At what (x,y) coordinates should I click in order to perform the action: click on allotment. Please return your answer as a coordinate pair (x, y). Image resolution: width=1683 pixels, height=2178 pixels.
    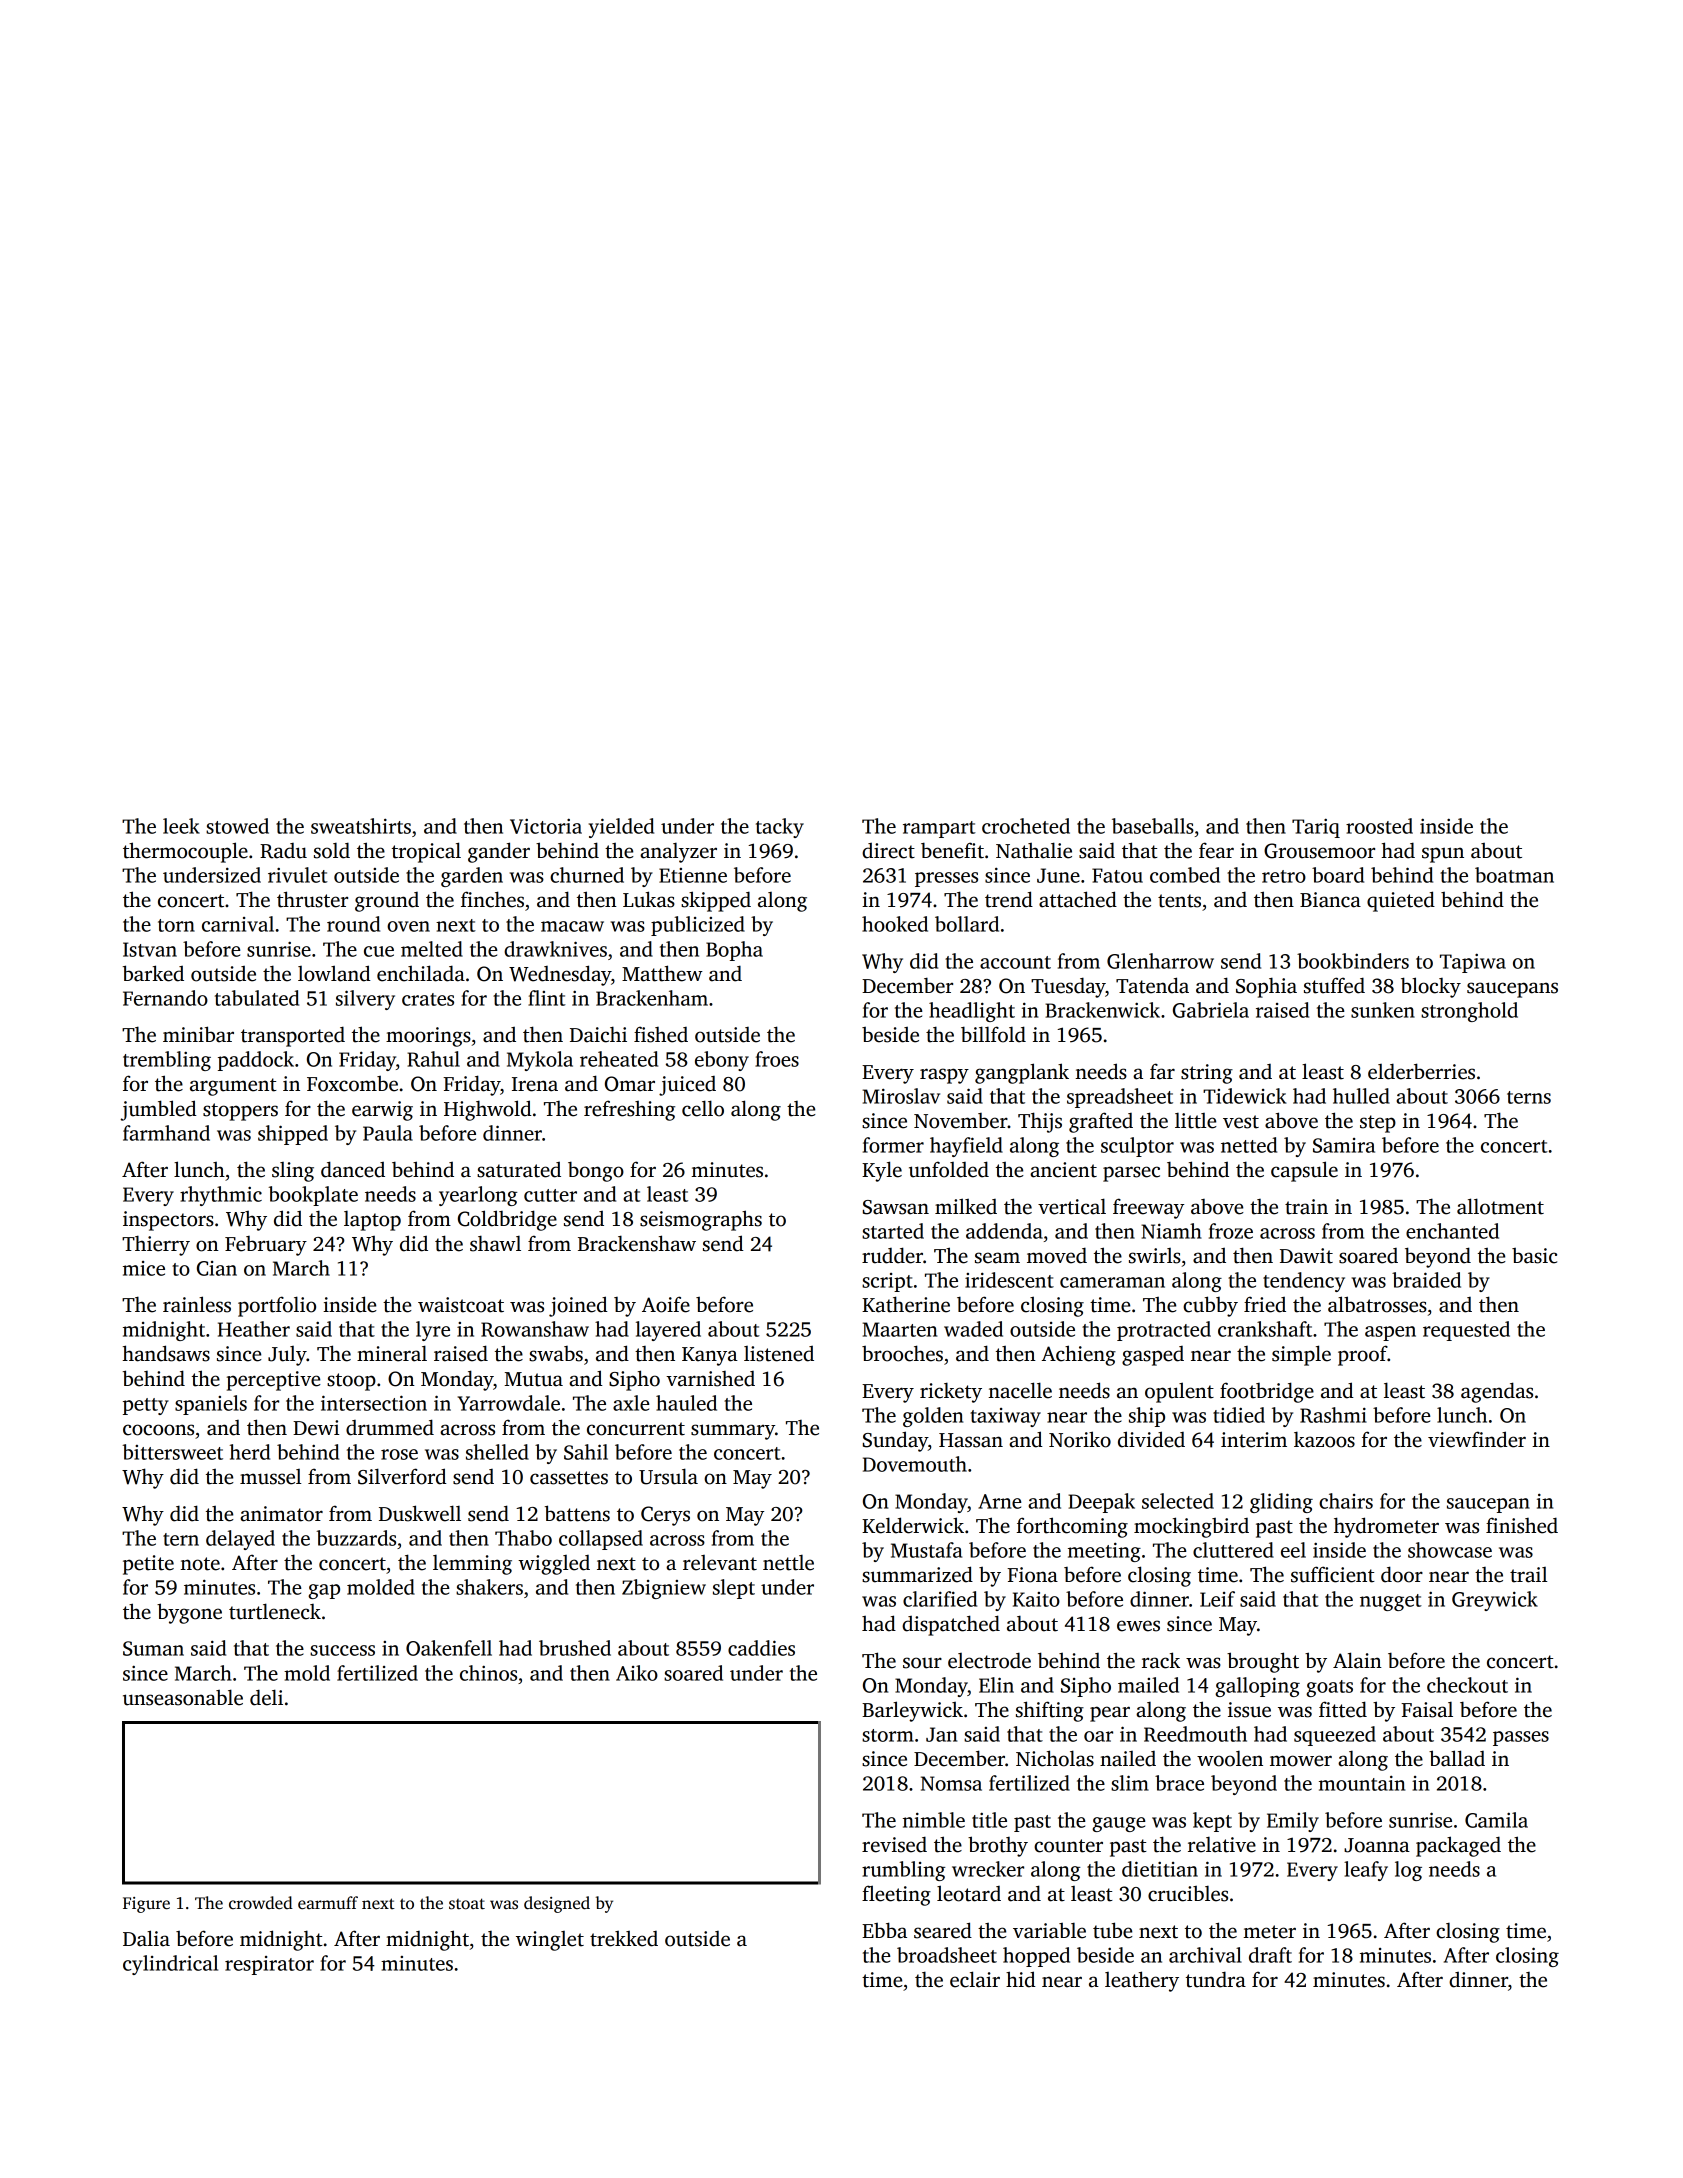
    Looking at the image, I should click on (1500, 1206).
